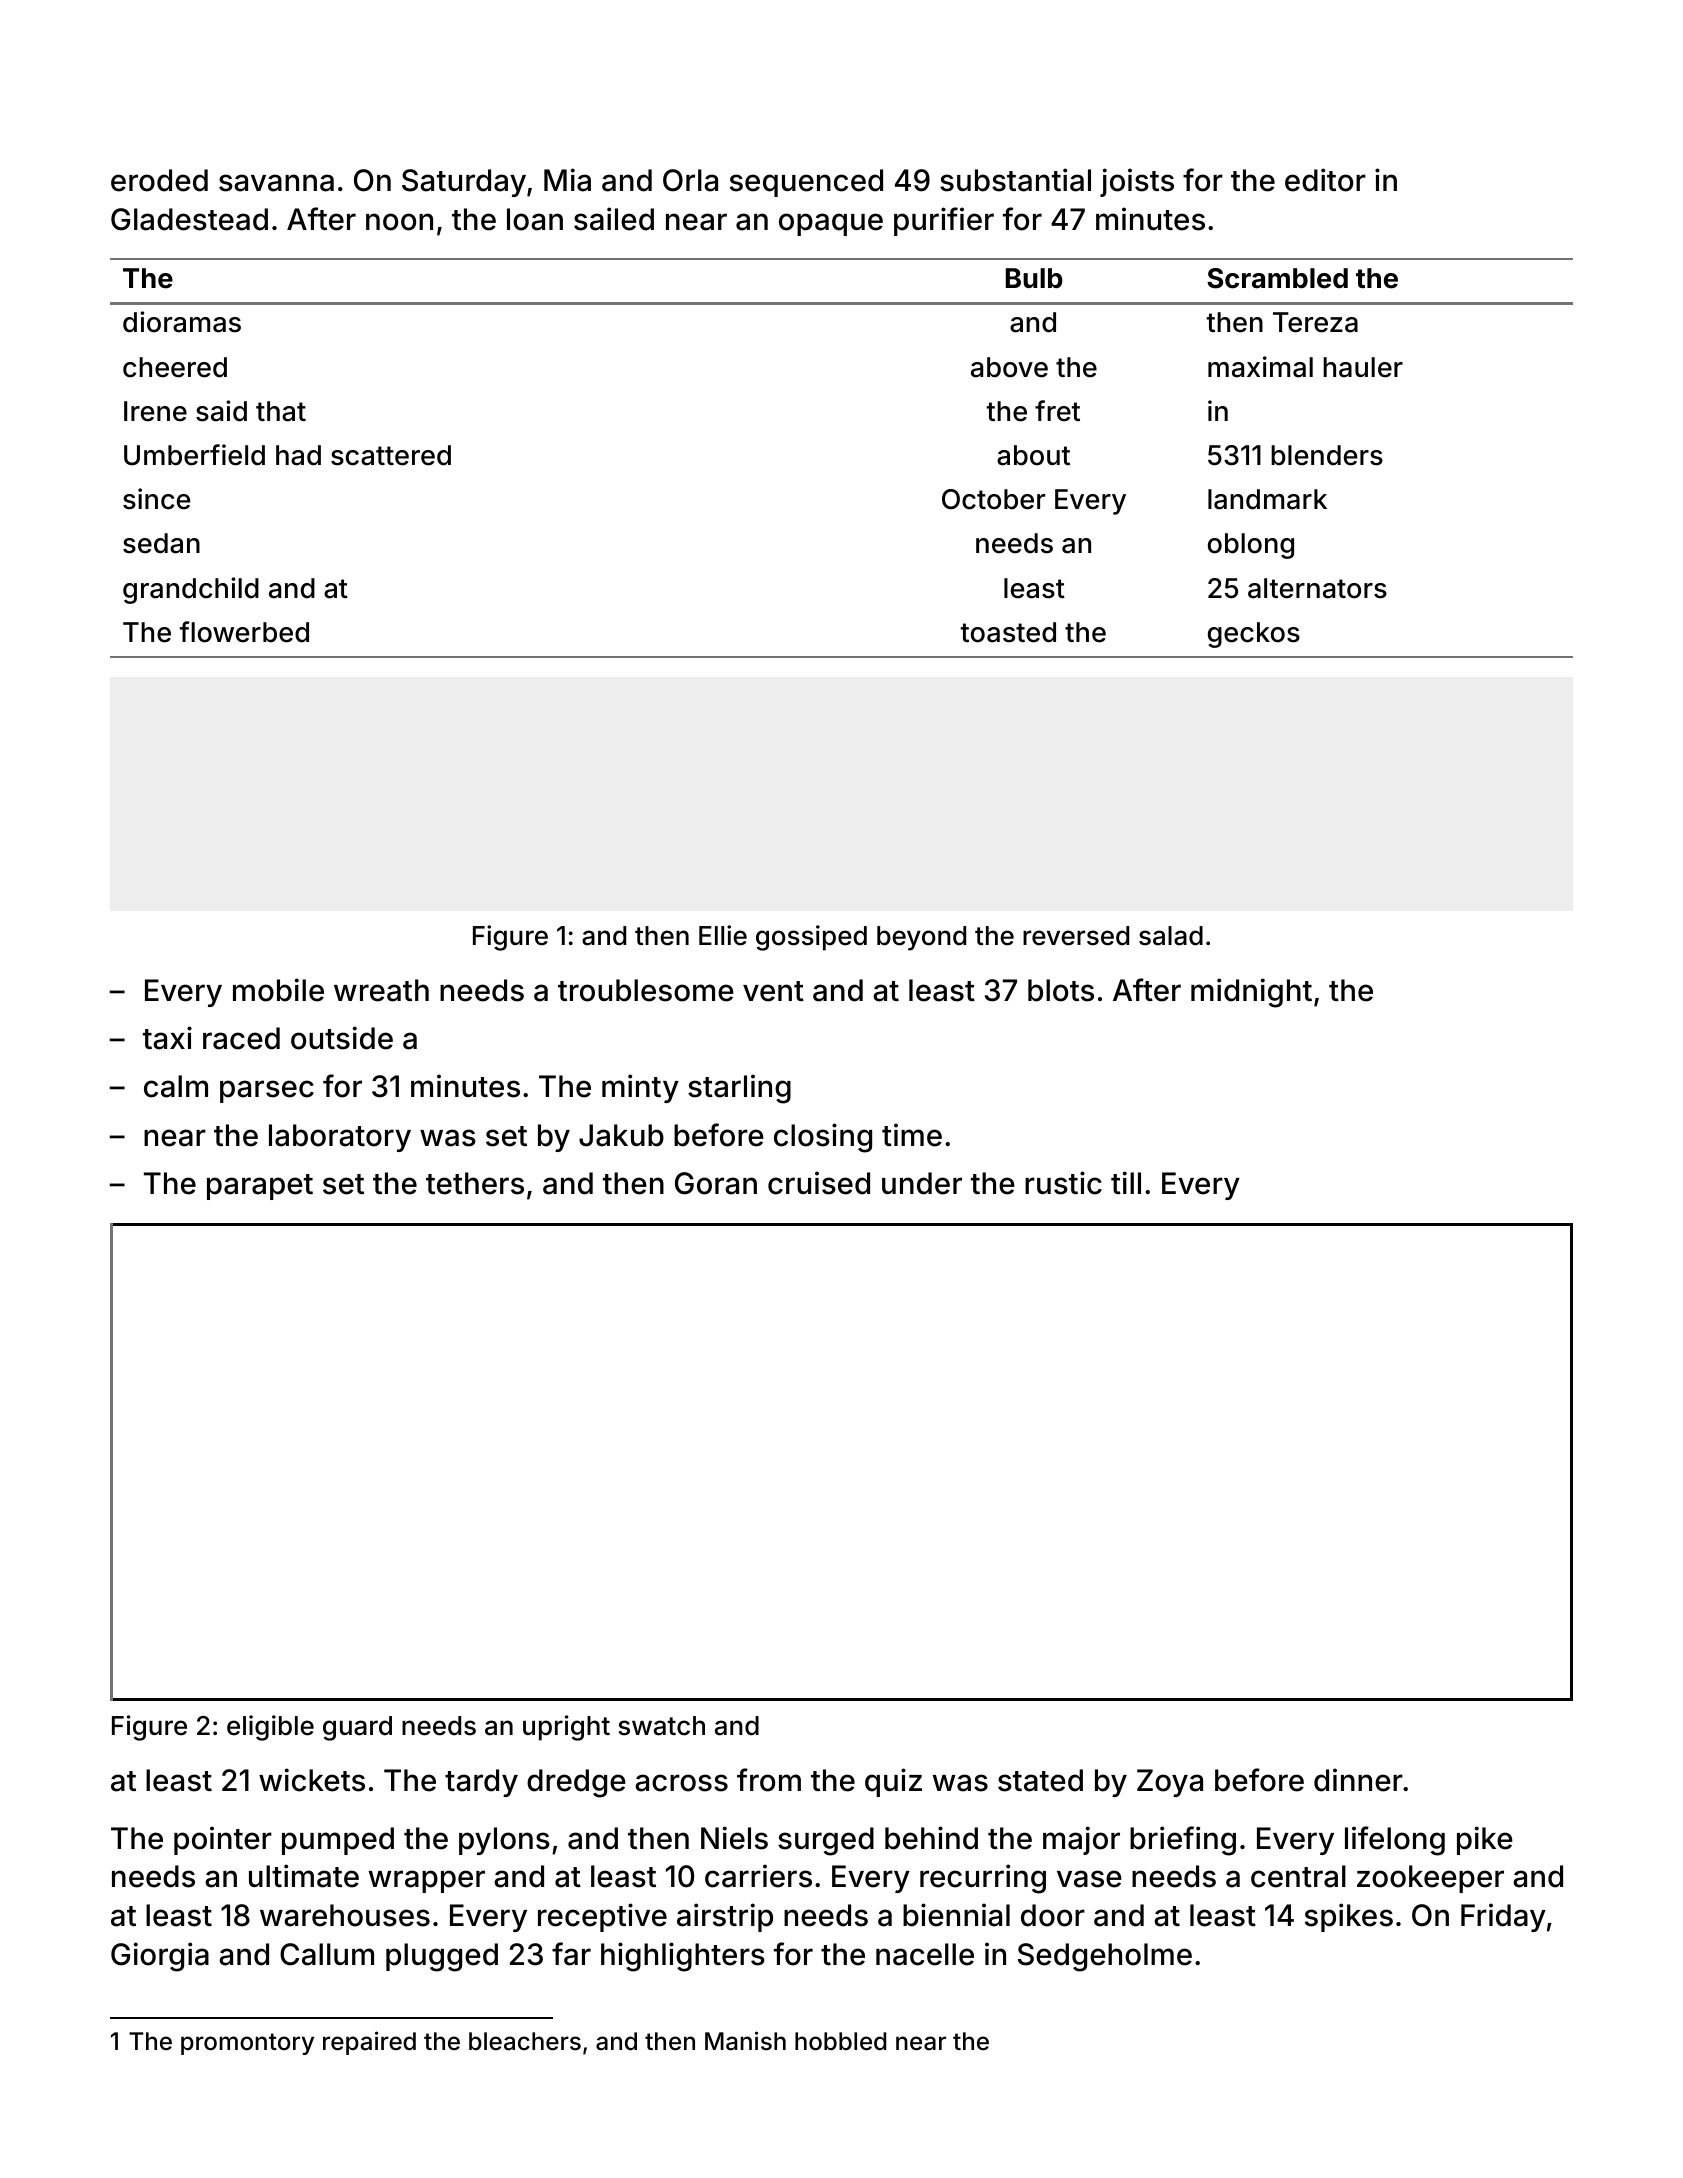 The width and height of the image is (1683, 2178). Describe the element at coordinates (525, 2041) in the image. I see `bleachers` at that location.
